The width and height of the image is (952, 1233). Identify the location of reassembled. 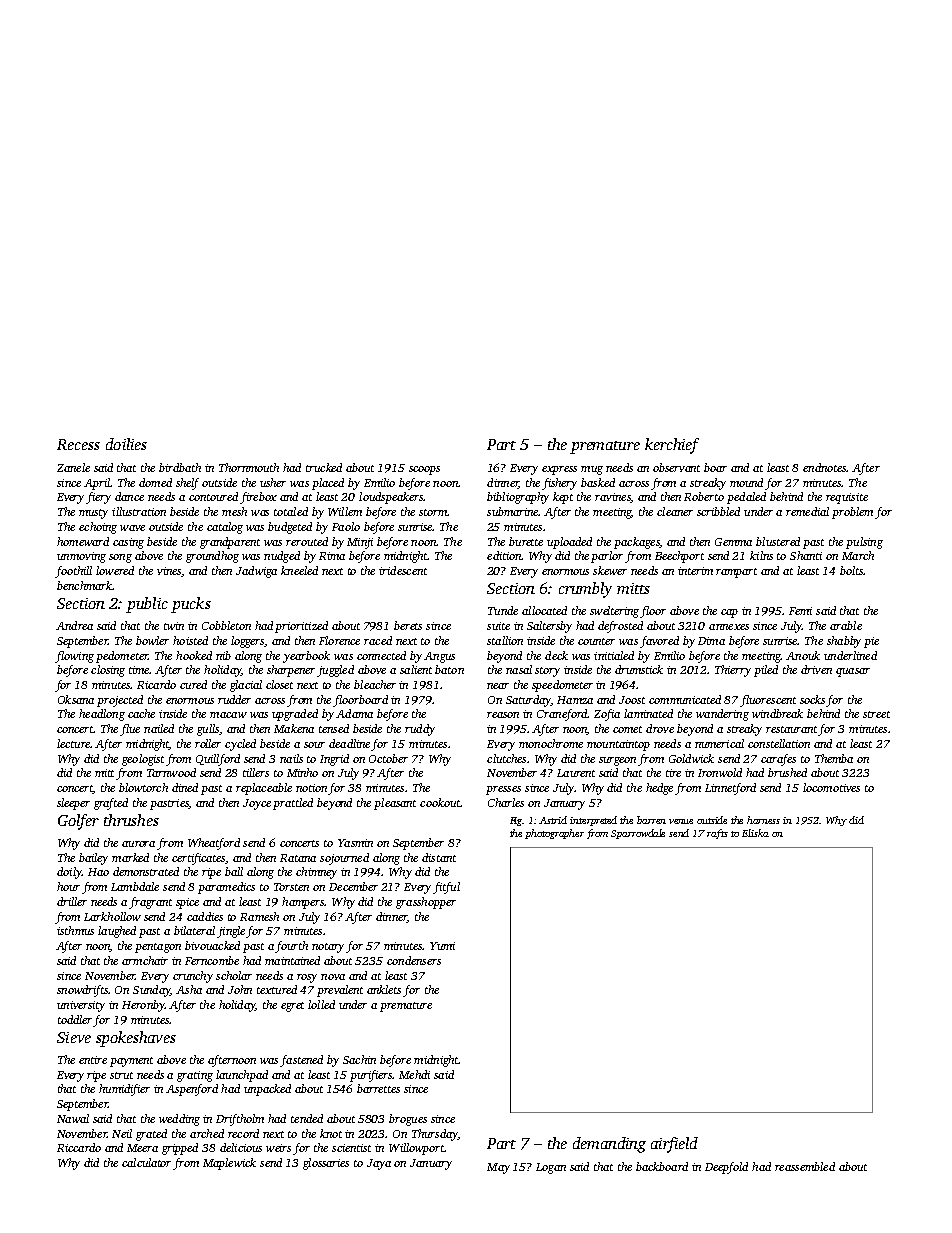
(805, 1166).
